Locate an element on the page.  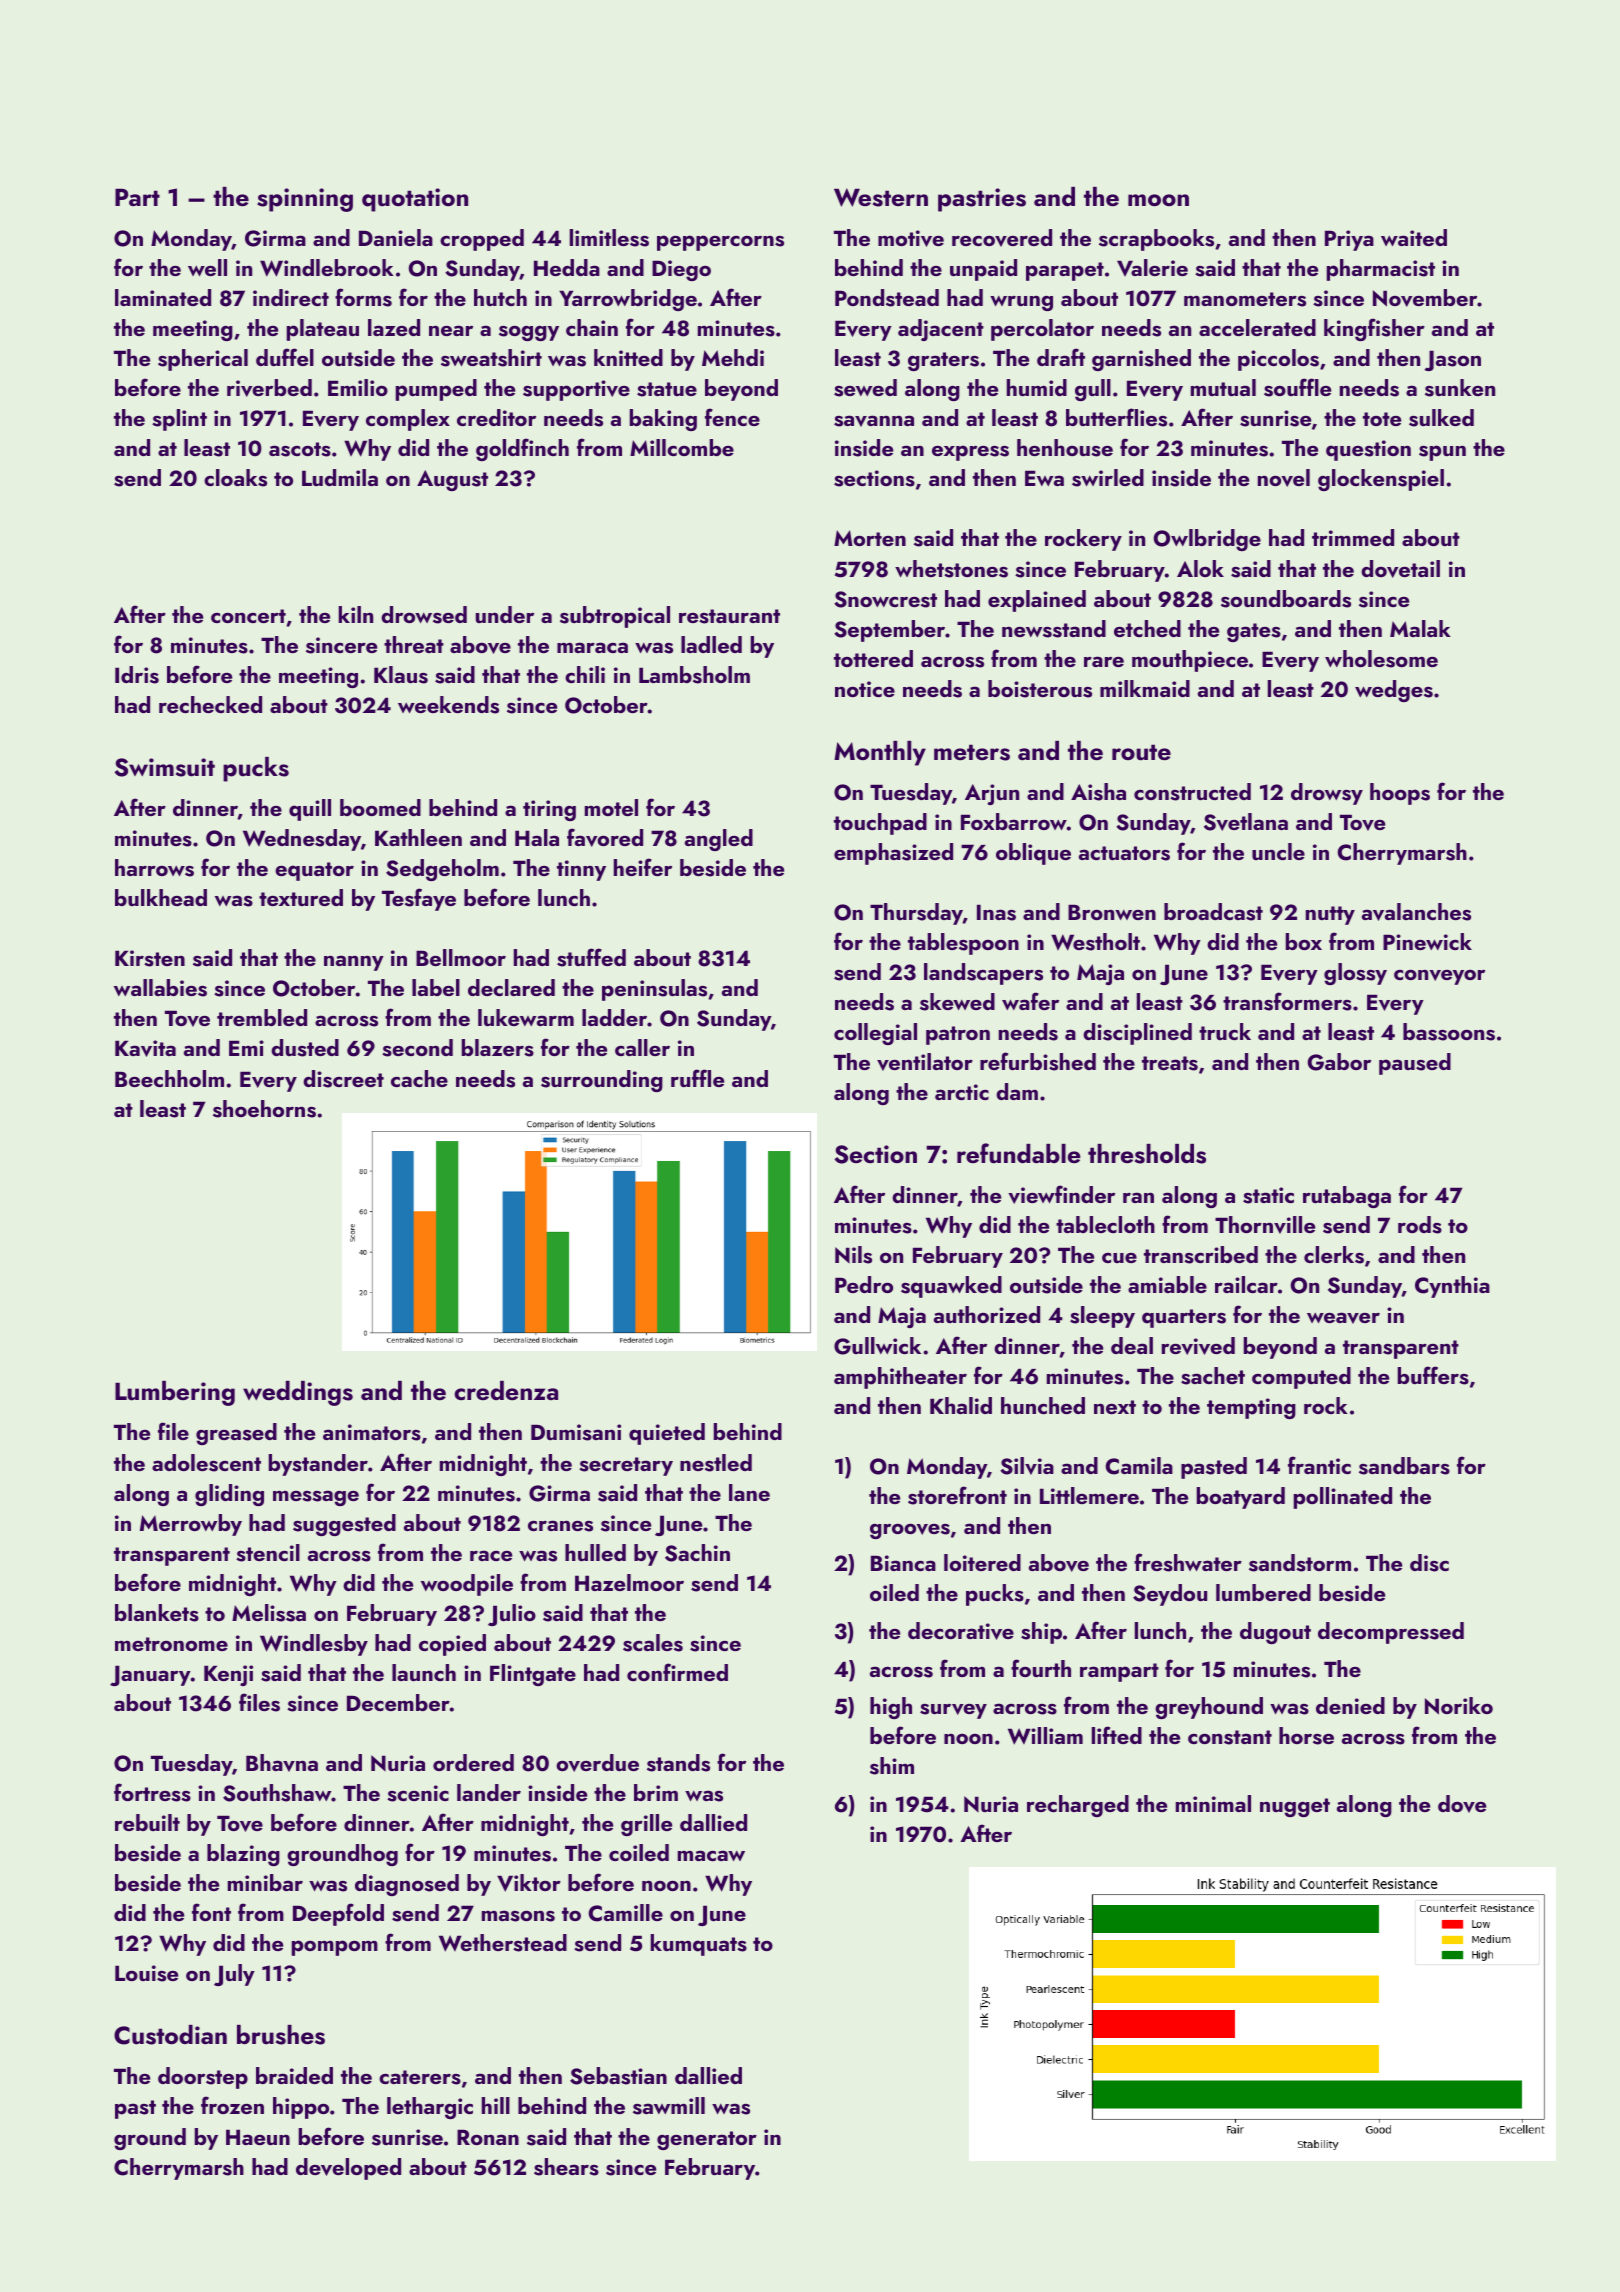
Ronan is located at coordinates (488, 2137).
